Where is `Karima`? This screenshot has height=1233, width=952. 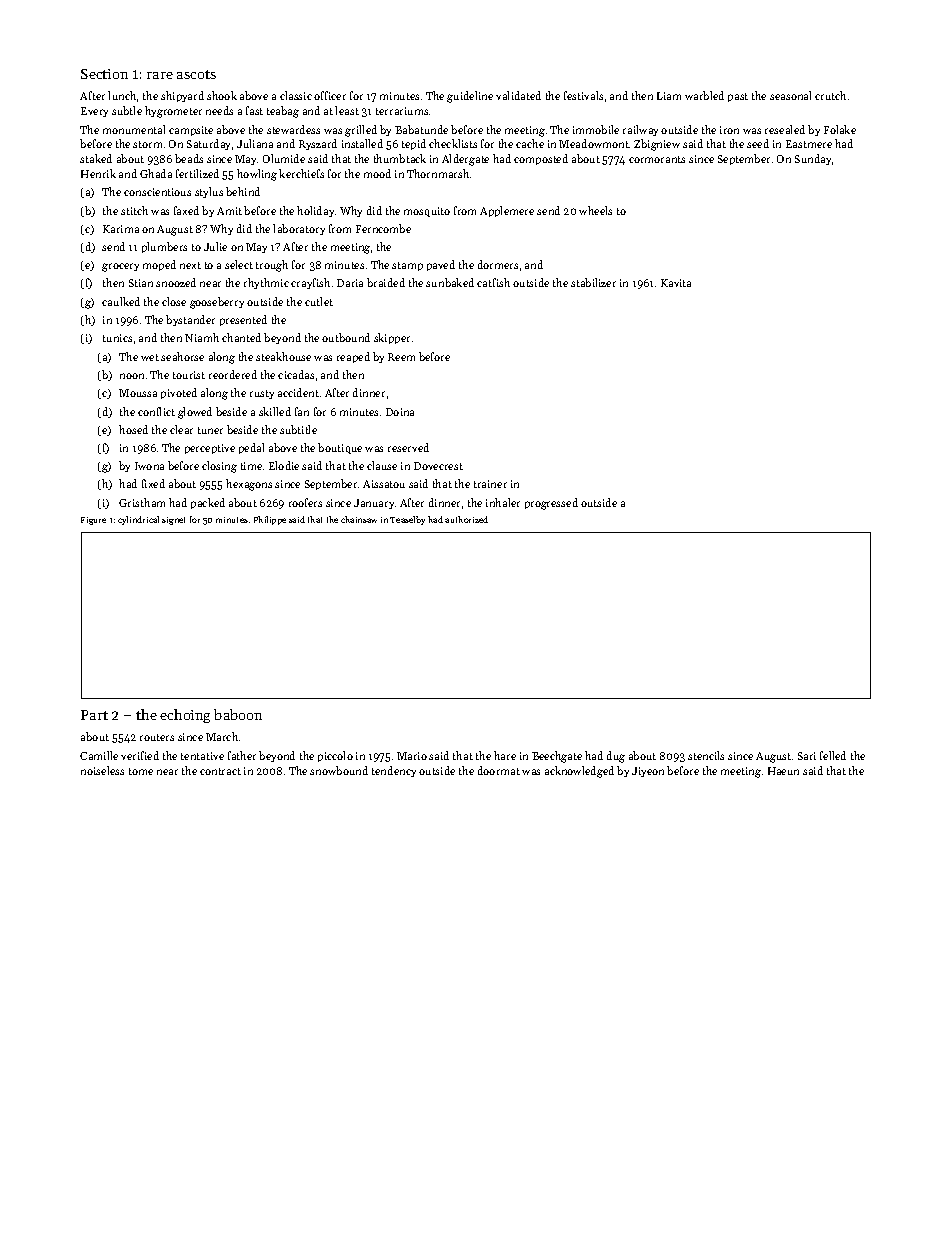 Karima is located at coordinates (121, 229).
